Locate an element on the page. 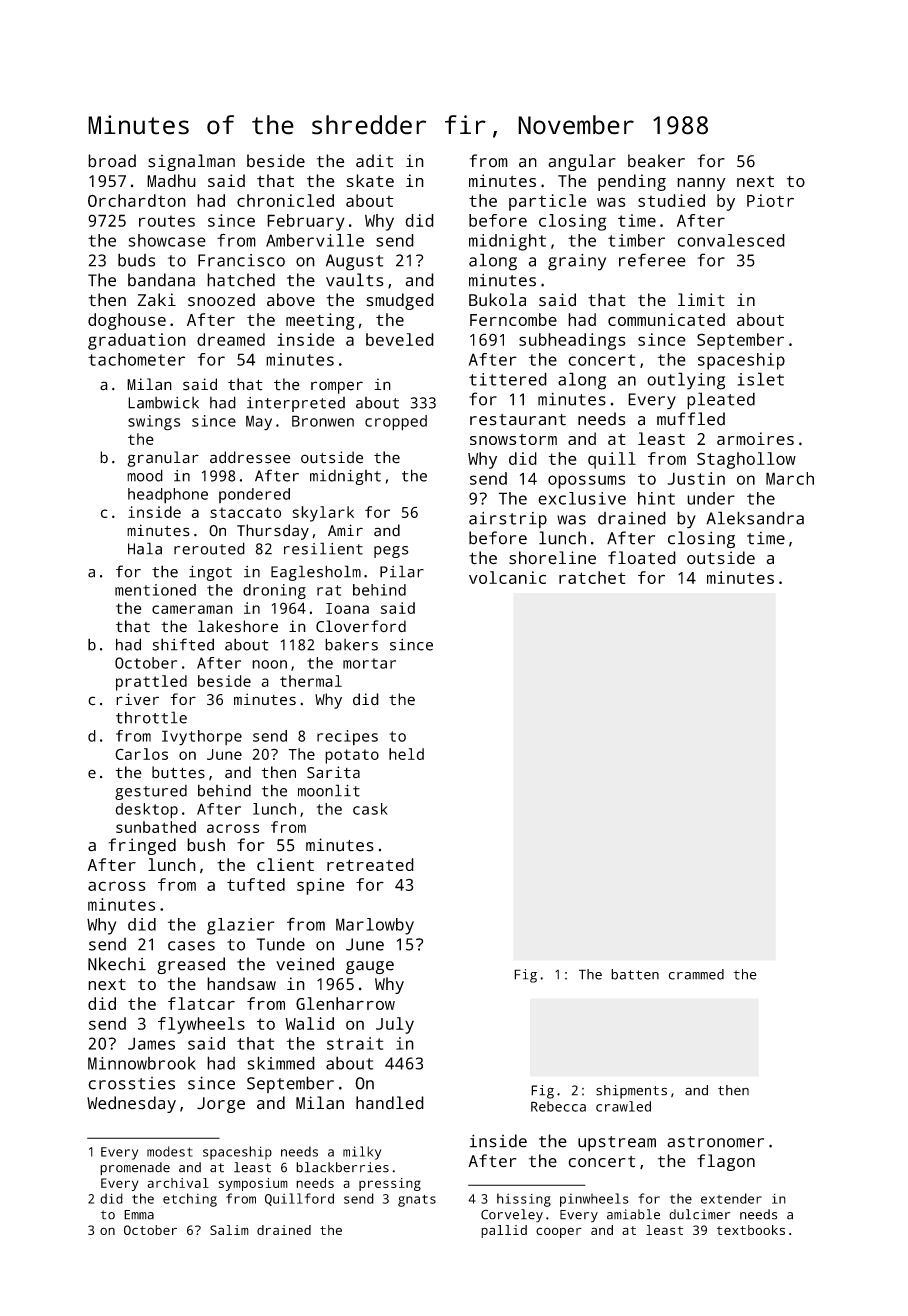 This document has height=1316, width=908. mortar is located at coordinates (369, 663).
